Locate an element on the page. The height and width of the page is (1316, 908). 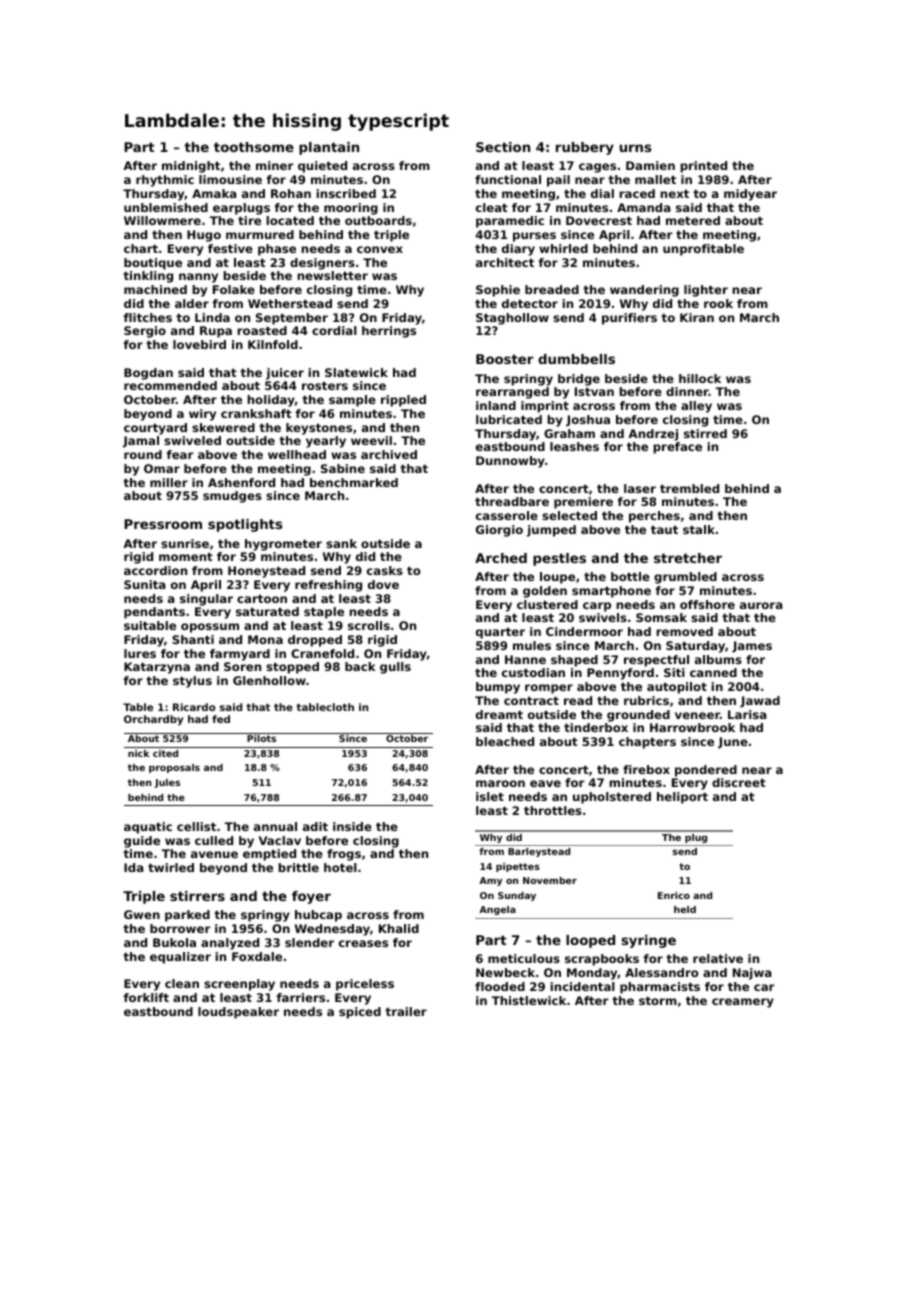
alley is located at coordinates (696, 407).
